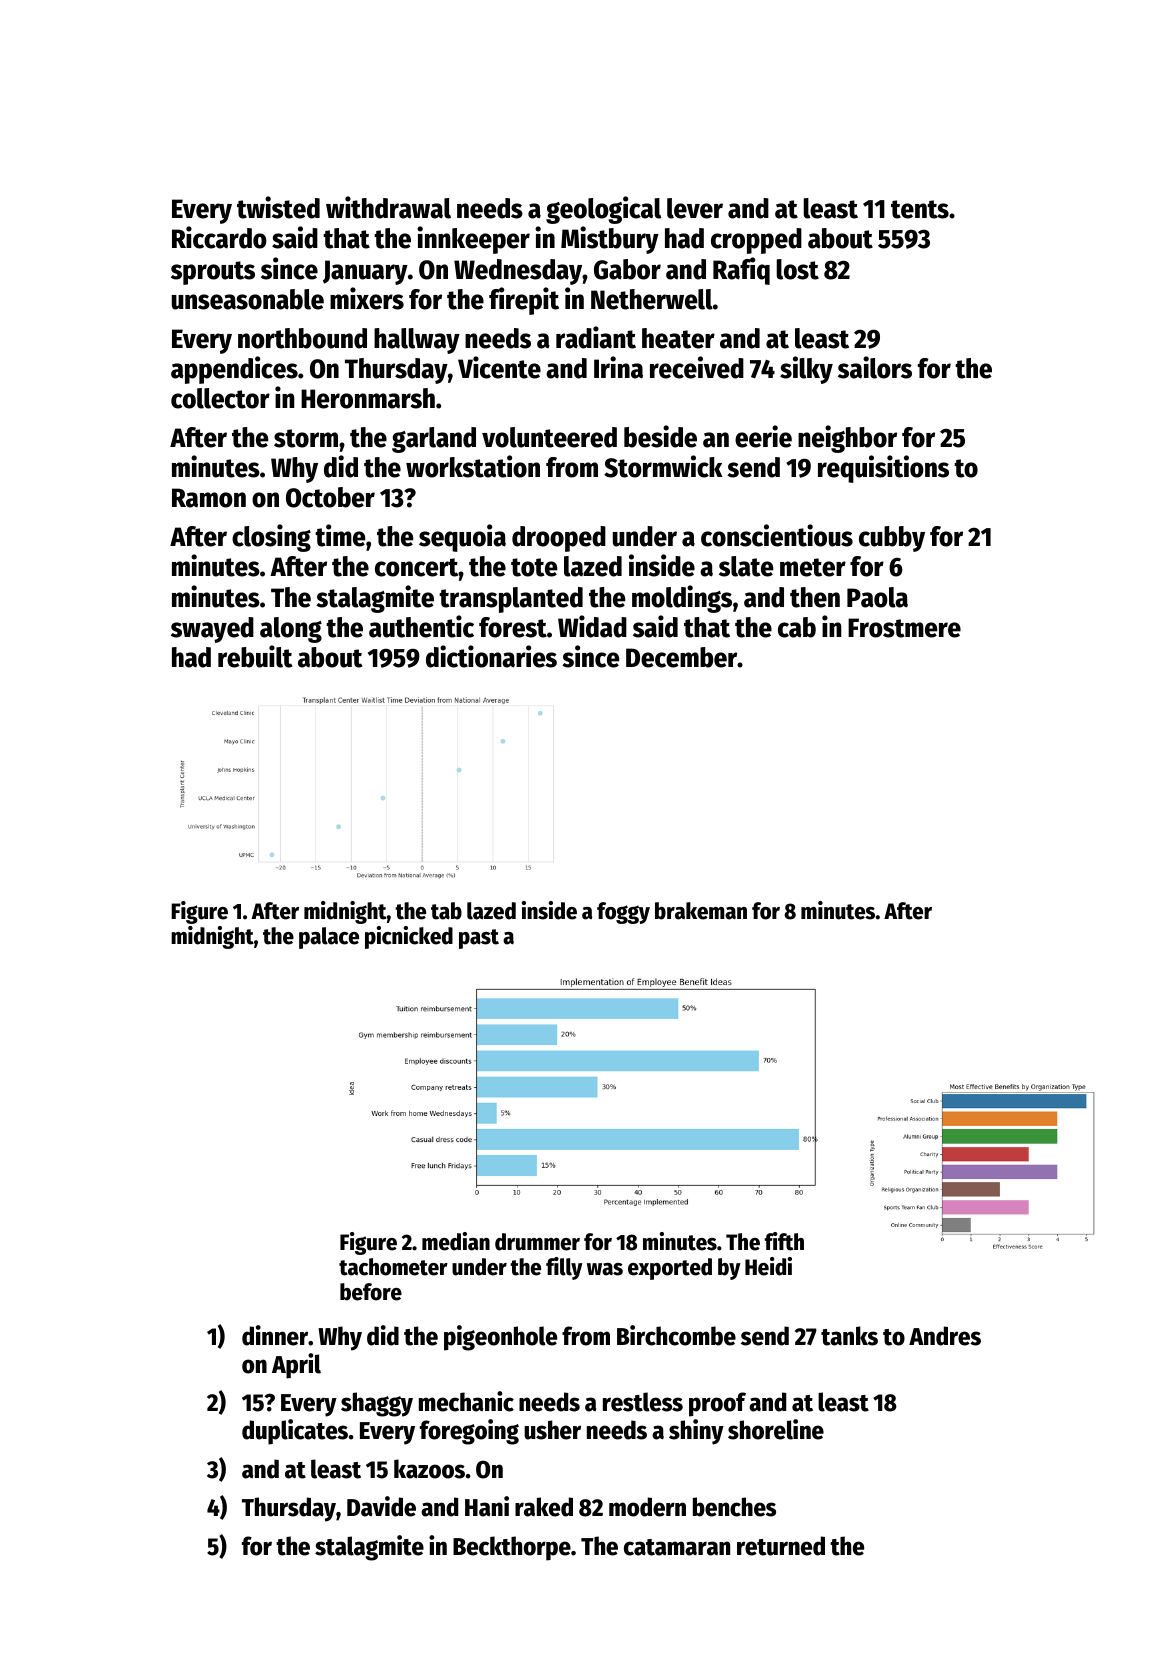 The image size is (1165, 1654). Describe the element at coordinates (255, 656) in the screenshot. I see `rebuilt` at that location.
